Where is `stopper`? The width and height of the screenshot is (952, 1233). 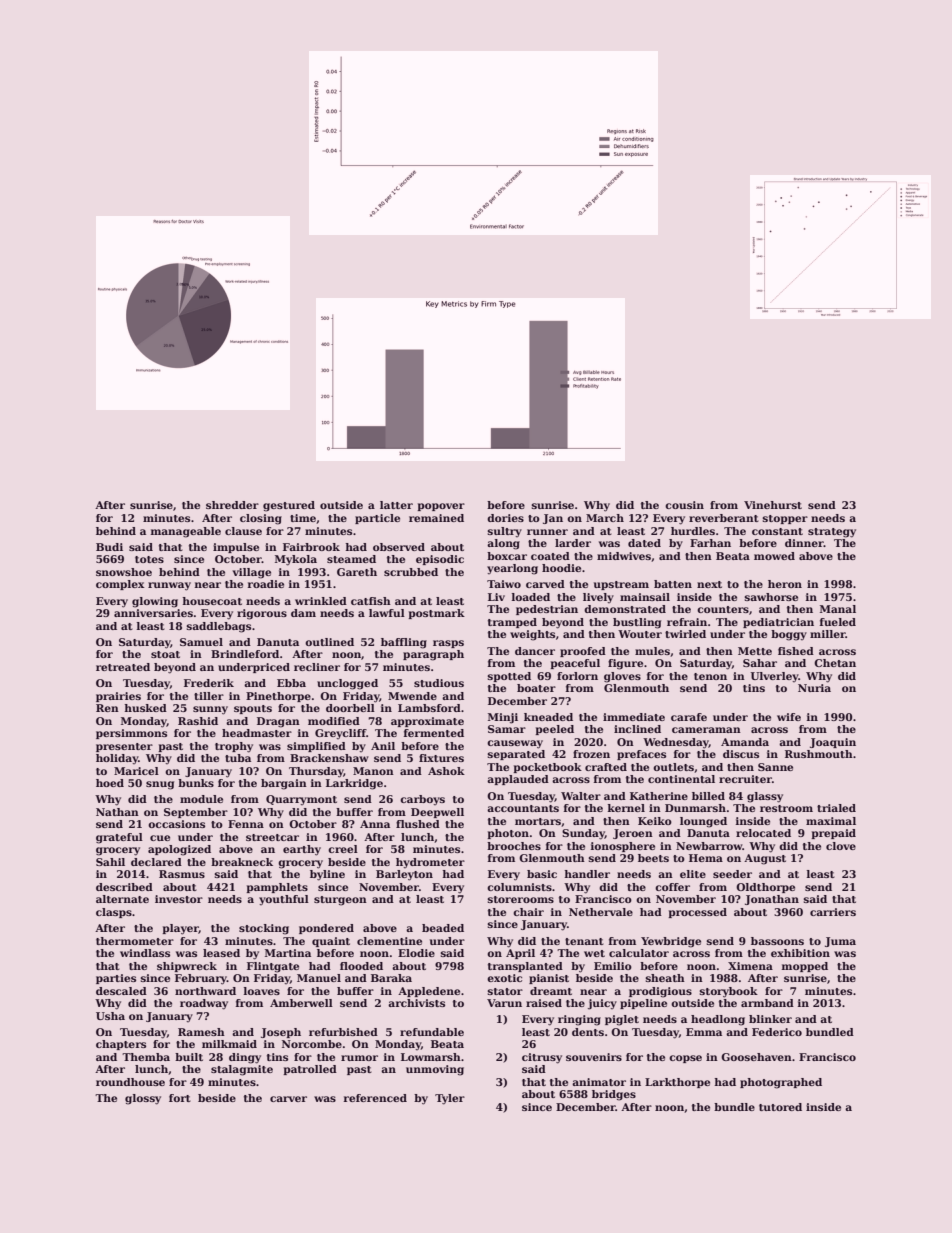 stopper is located at coordinates (785, 519).
